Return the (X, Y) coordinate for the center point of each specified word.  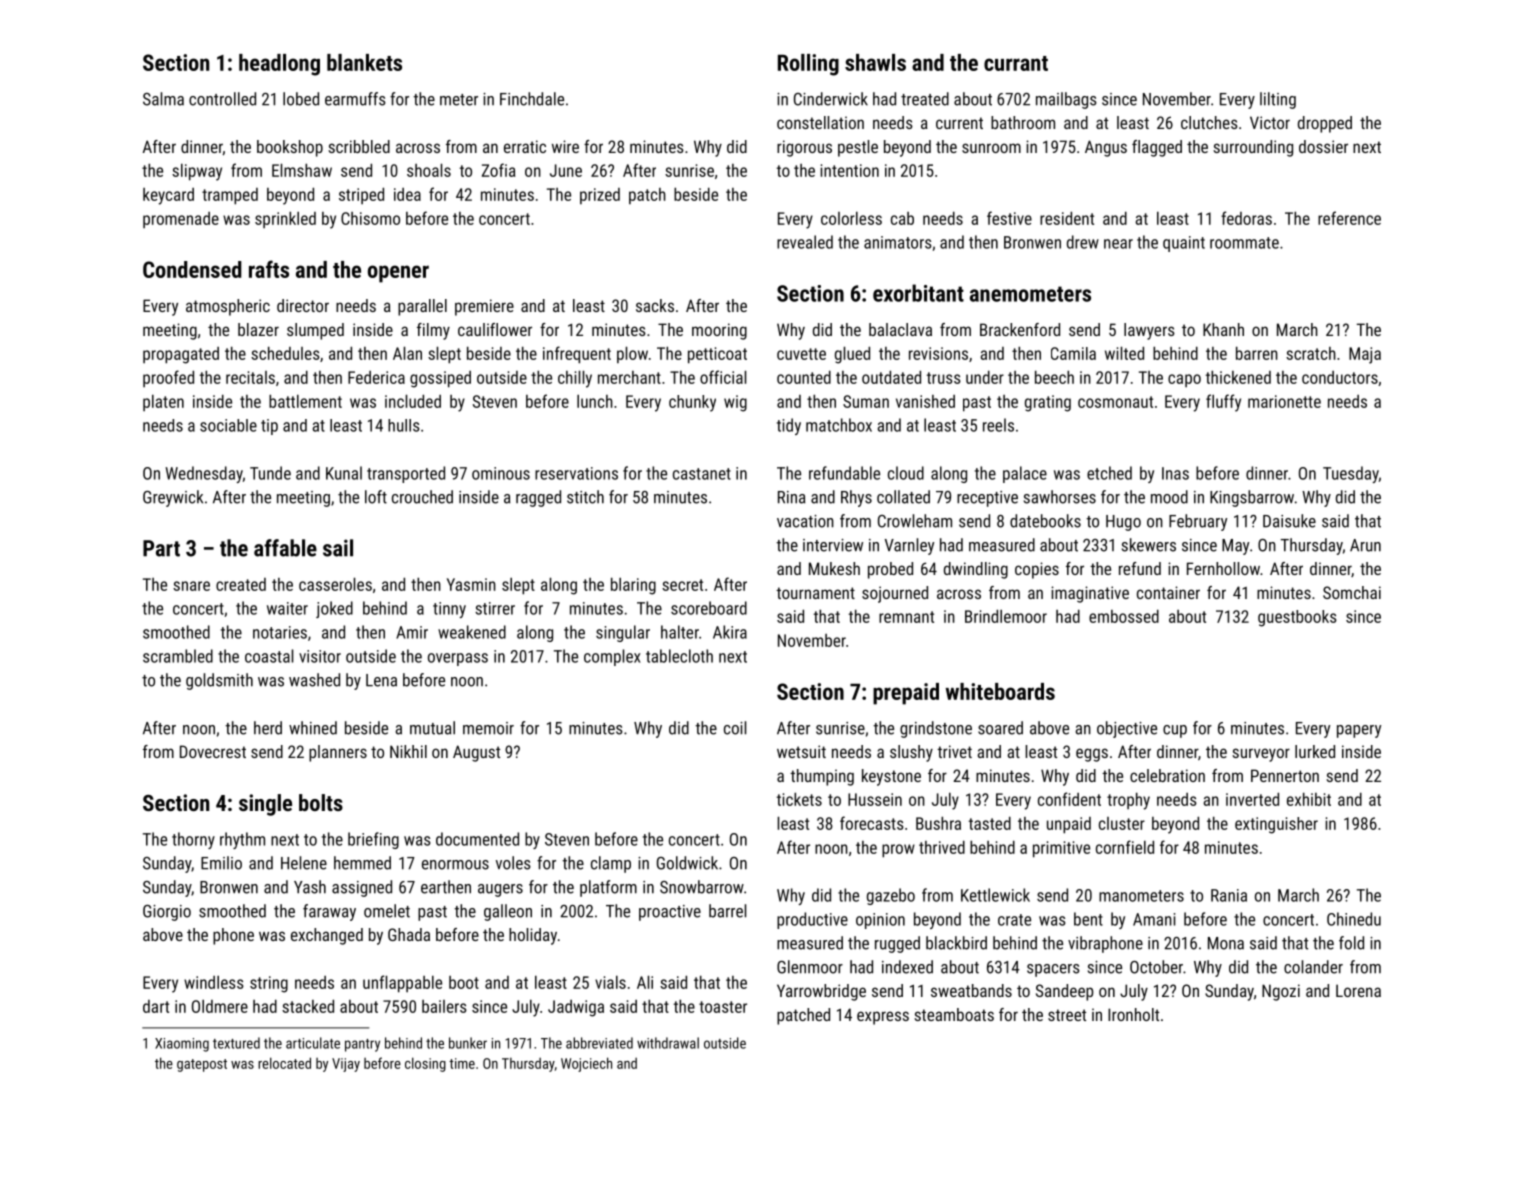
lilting (1278, 100)
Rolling (808, 65)
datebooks (1045, 521)
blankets (364, 62)
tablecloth (679, 656)
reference (1349, 218)
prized (600, 196)
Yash (310, 887)
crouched (422, 497)
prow (898, 851)
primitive (1061, 849)
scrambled (178, 656)
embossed (1124, 616)
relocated (284, 1063)
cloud (906, 473)
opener (398, 274)
